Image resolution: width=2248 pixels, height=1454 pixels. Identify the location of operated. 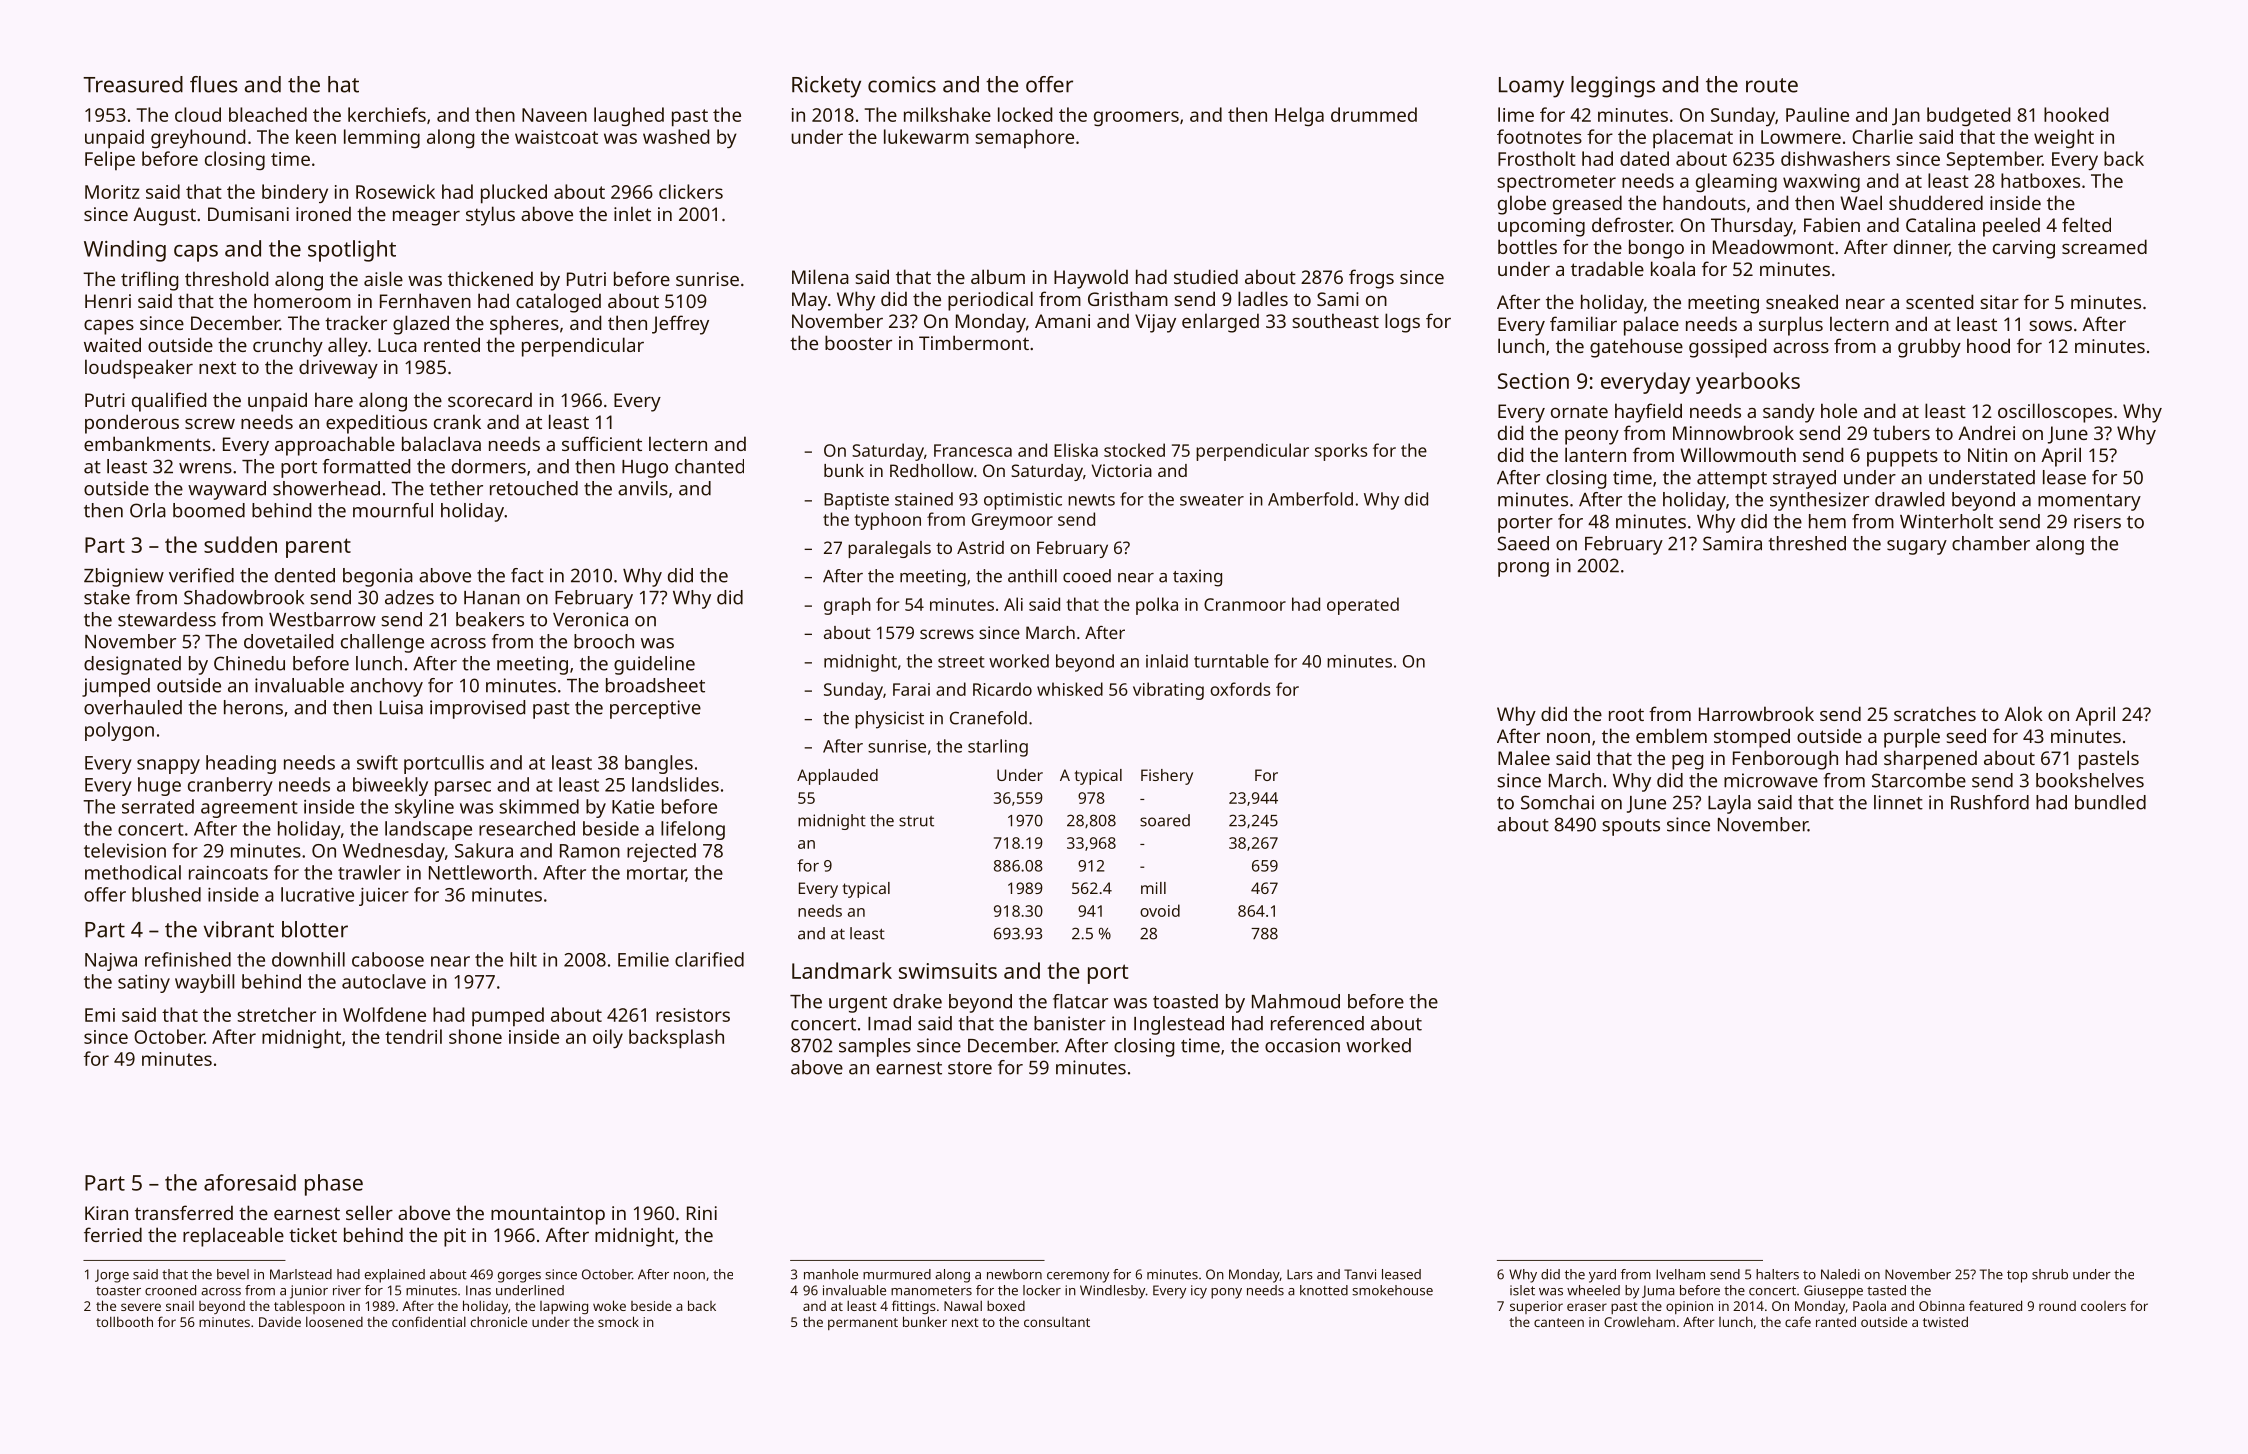
(1363, 606).
